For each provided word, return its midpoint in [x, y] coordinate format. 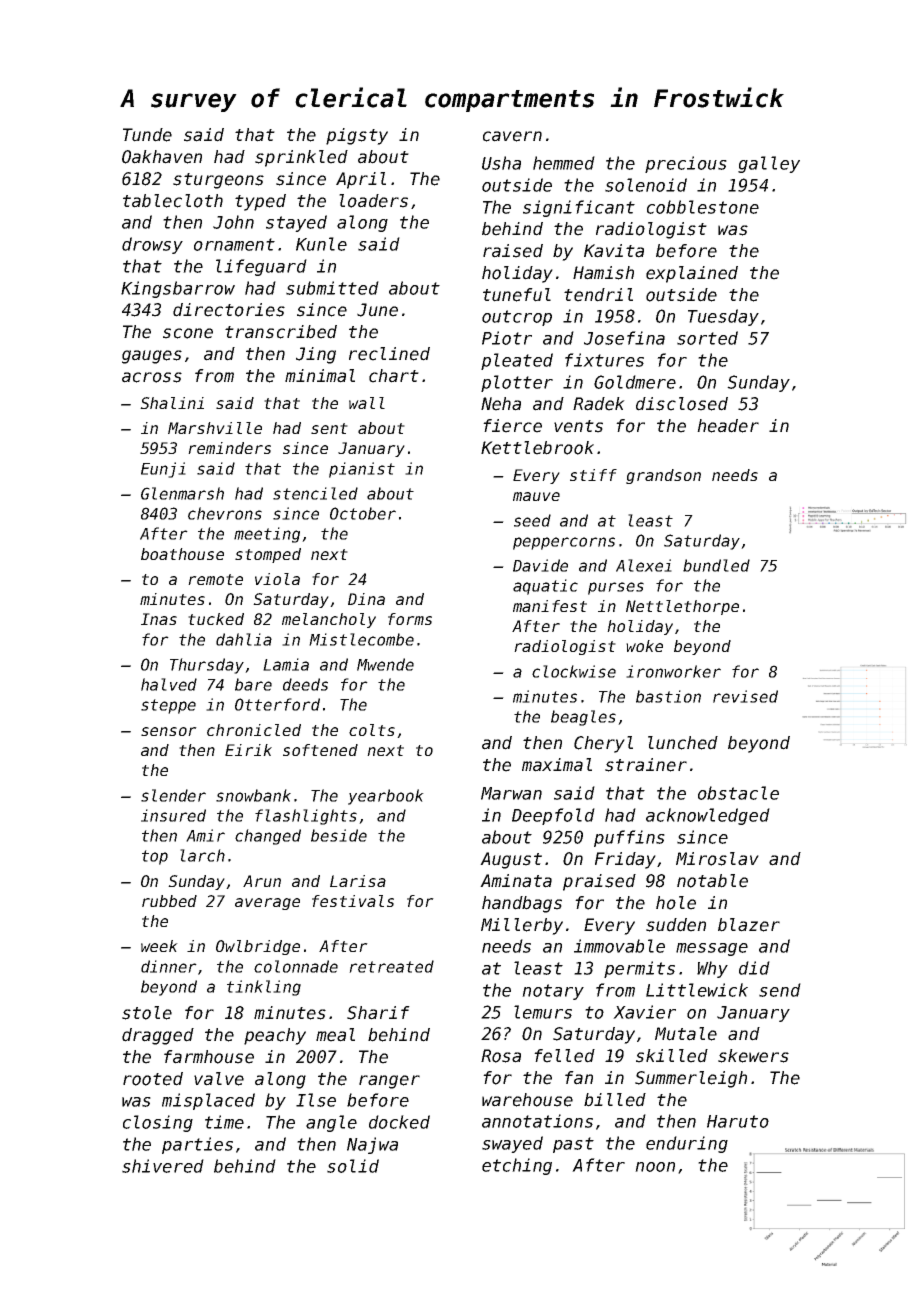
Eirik [248, 750]
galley [769, 164]
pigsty [357, 136]
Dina [366, 599]
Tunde [147, 135]
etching [517, 1166]
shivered [163, 1166]
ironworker [673, 671]
